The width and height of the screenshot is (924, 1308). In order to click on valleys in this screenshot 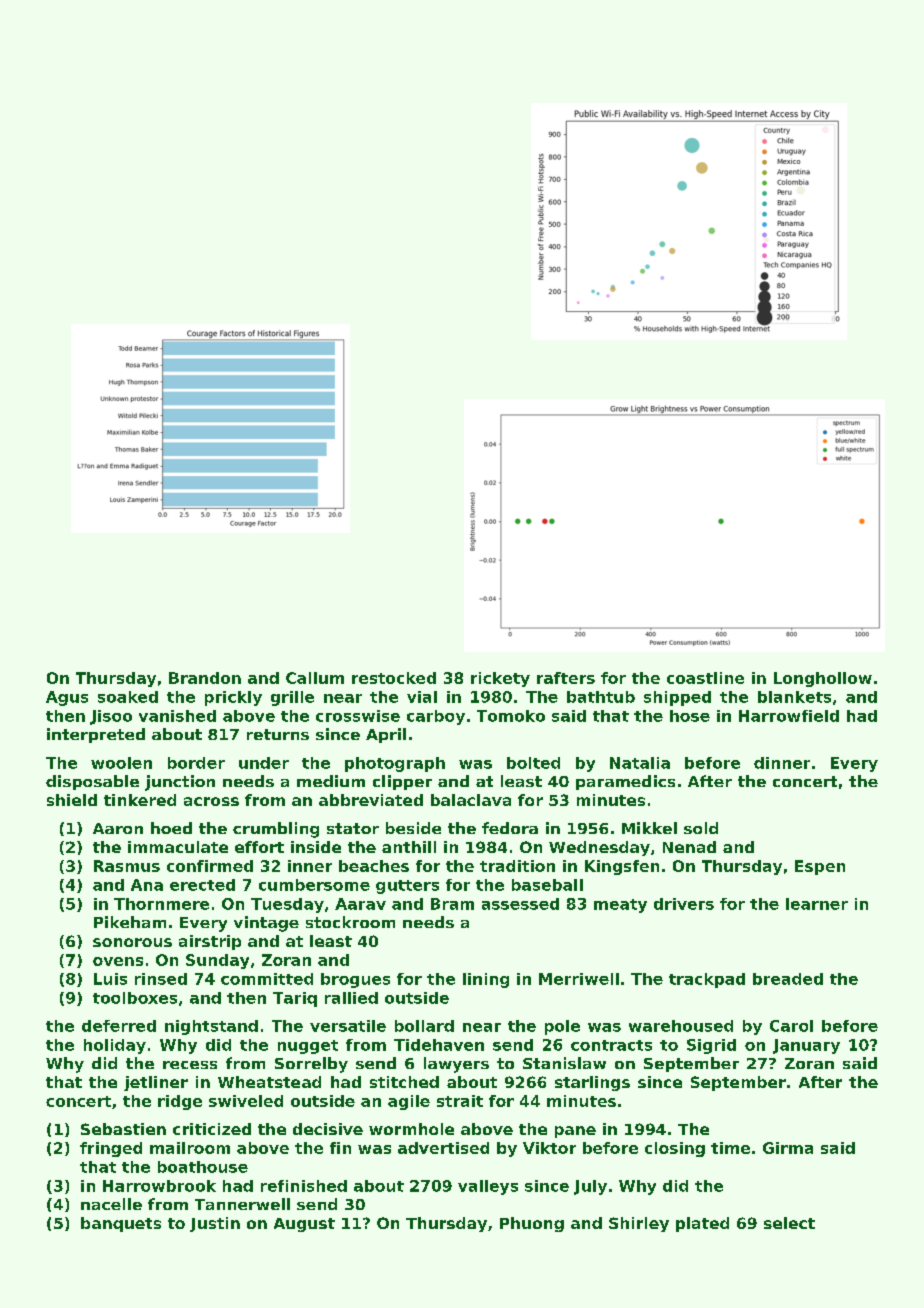, I will do `click(488, 1187)`.
